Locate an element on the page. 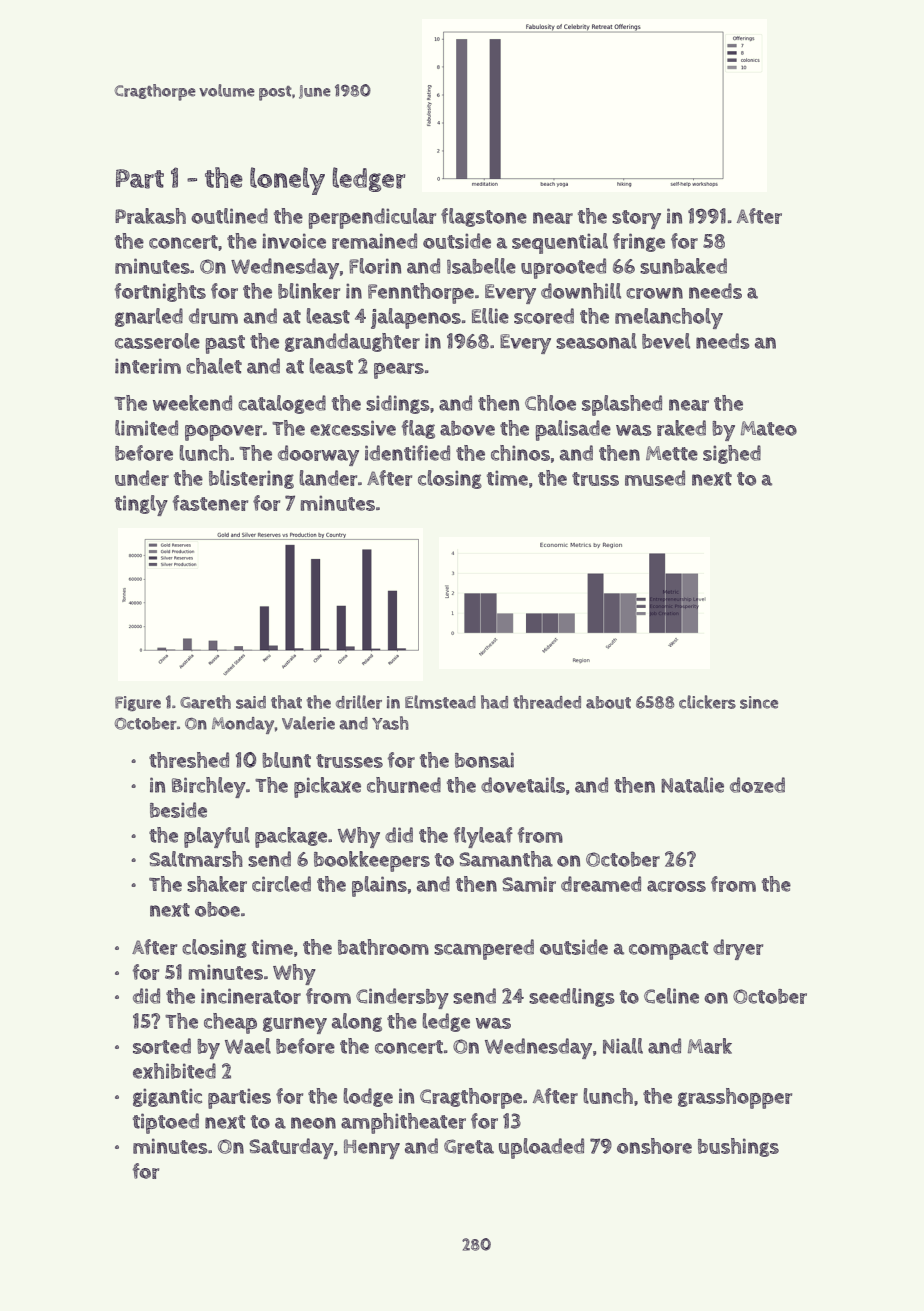  blunt is located at coordinates (286, 760).
